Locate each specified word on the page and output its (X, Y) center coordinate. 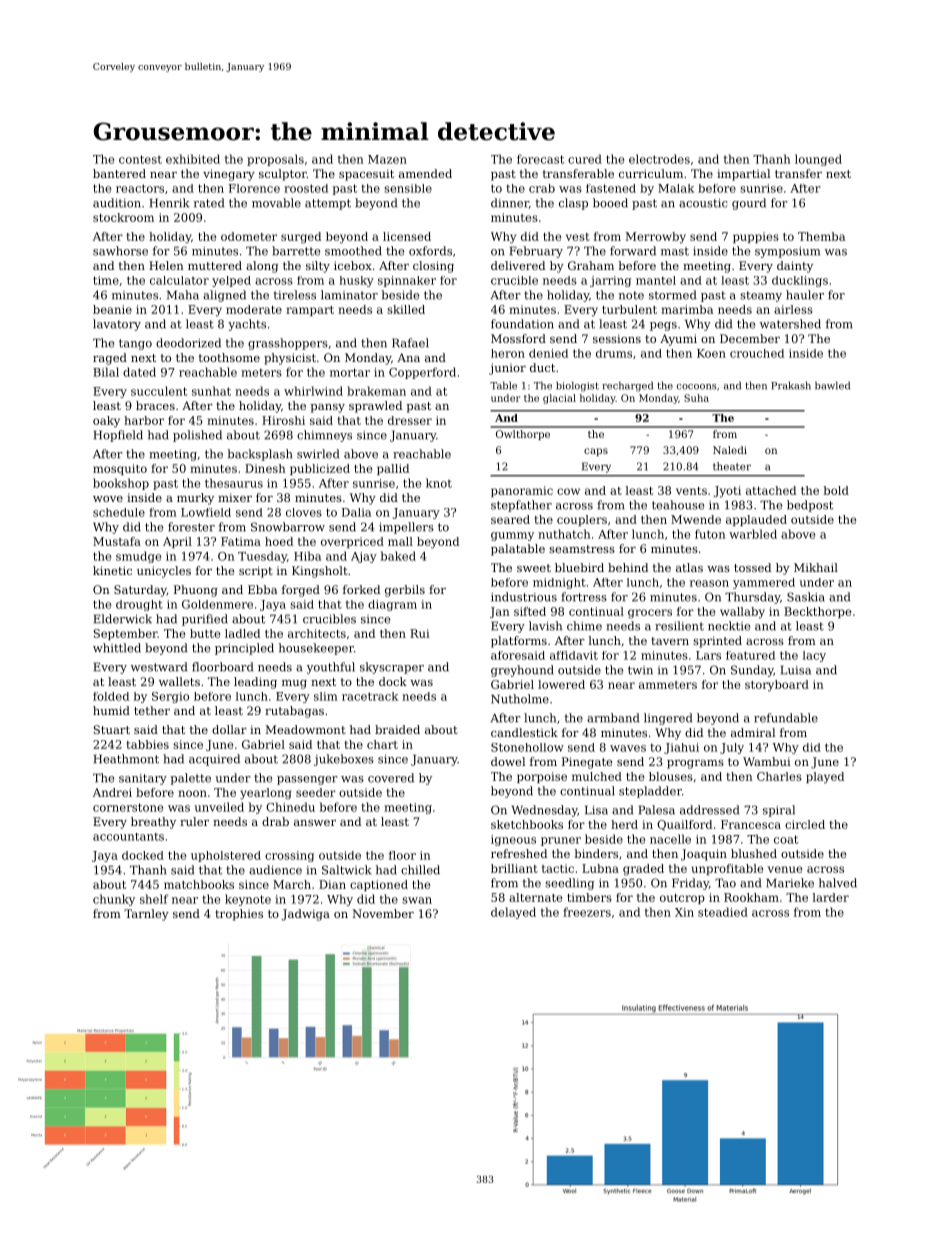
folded (111, 696)
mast (675, 251)
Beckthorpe (817, 612)
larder (831, 897)
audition (117, 203)
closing (433, 267)
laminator (349, 295)
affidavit (574, 655)
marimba (687, 309)
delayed (513, 913)
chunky (114, 900)
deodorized (188, 343)
